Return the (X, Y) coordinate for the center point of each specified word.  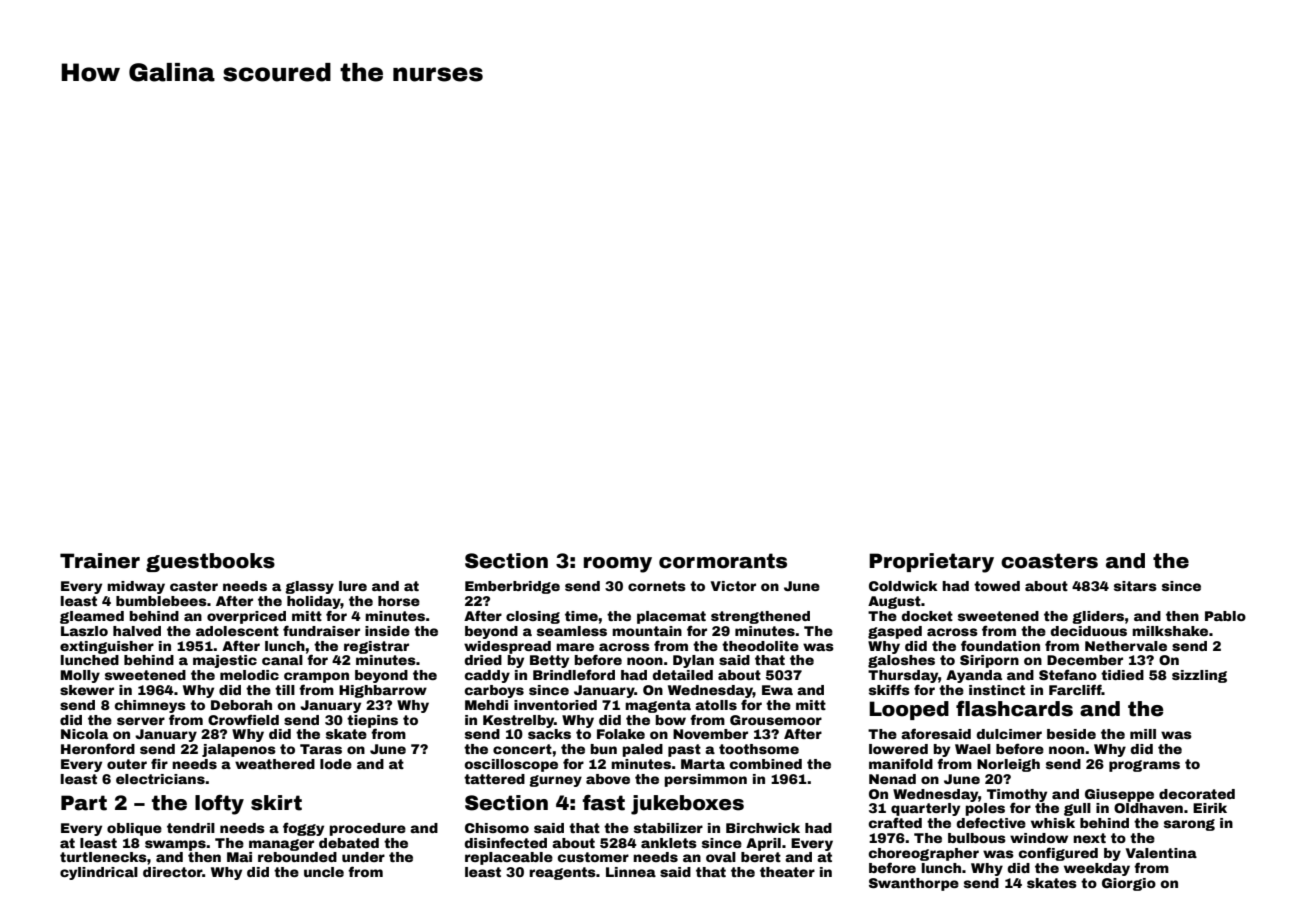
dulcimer (1009, 734)
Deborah (241, 705)
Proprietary (931, 563)
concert (522, 749)
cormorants (723, 561)
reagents (562, 873)
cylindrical (99, 873)
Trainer (100, 561)
